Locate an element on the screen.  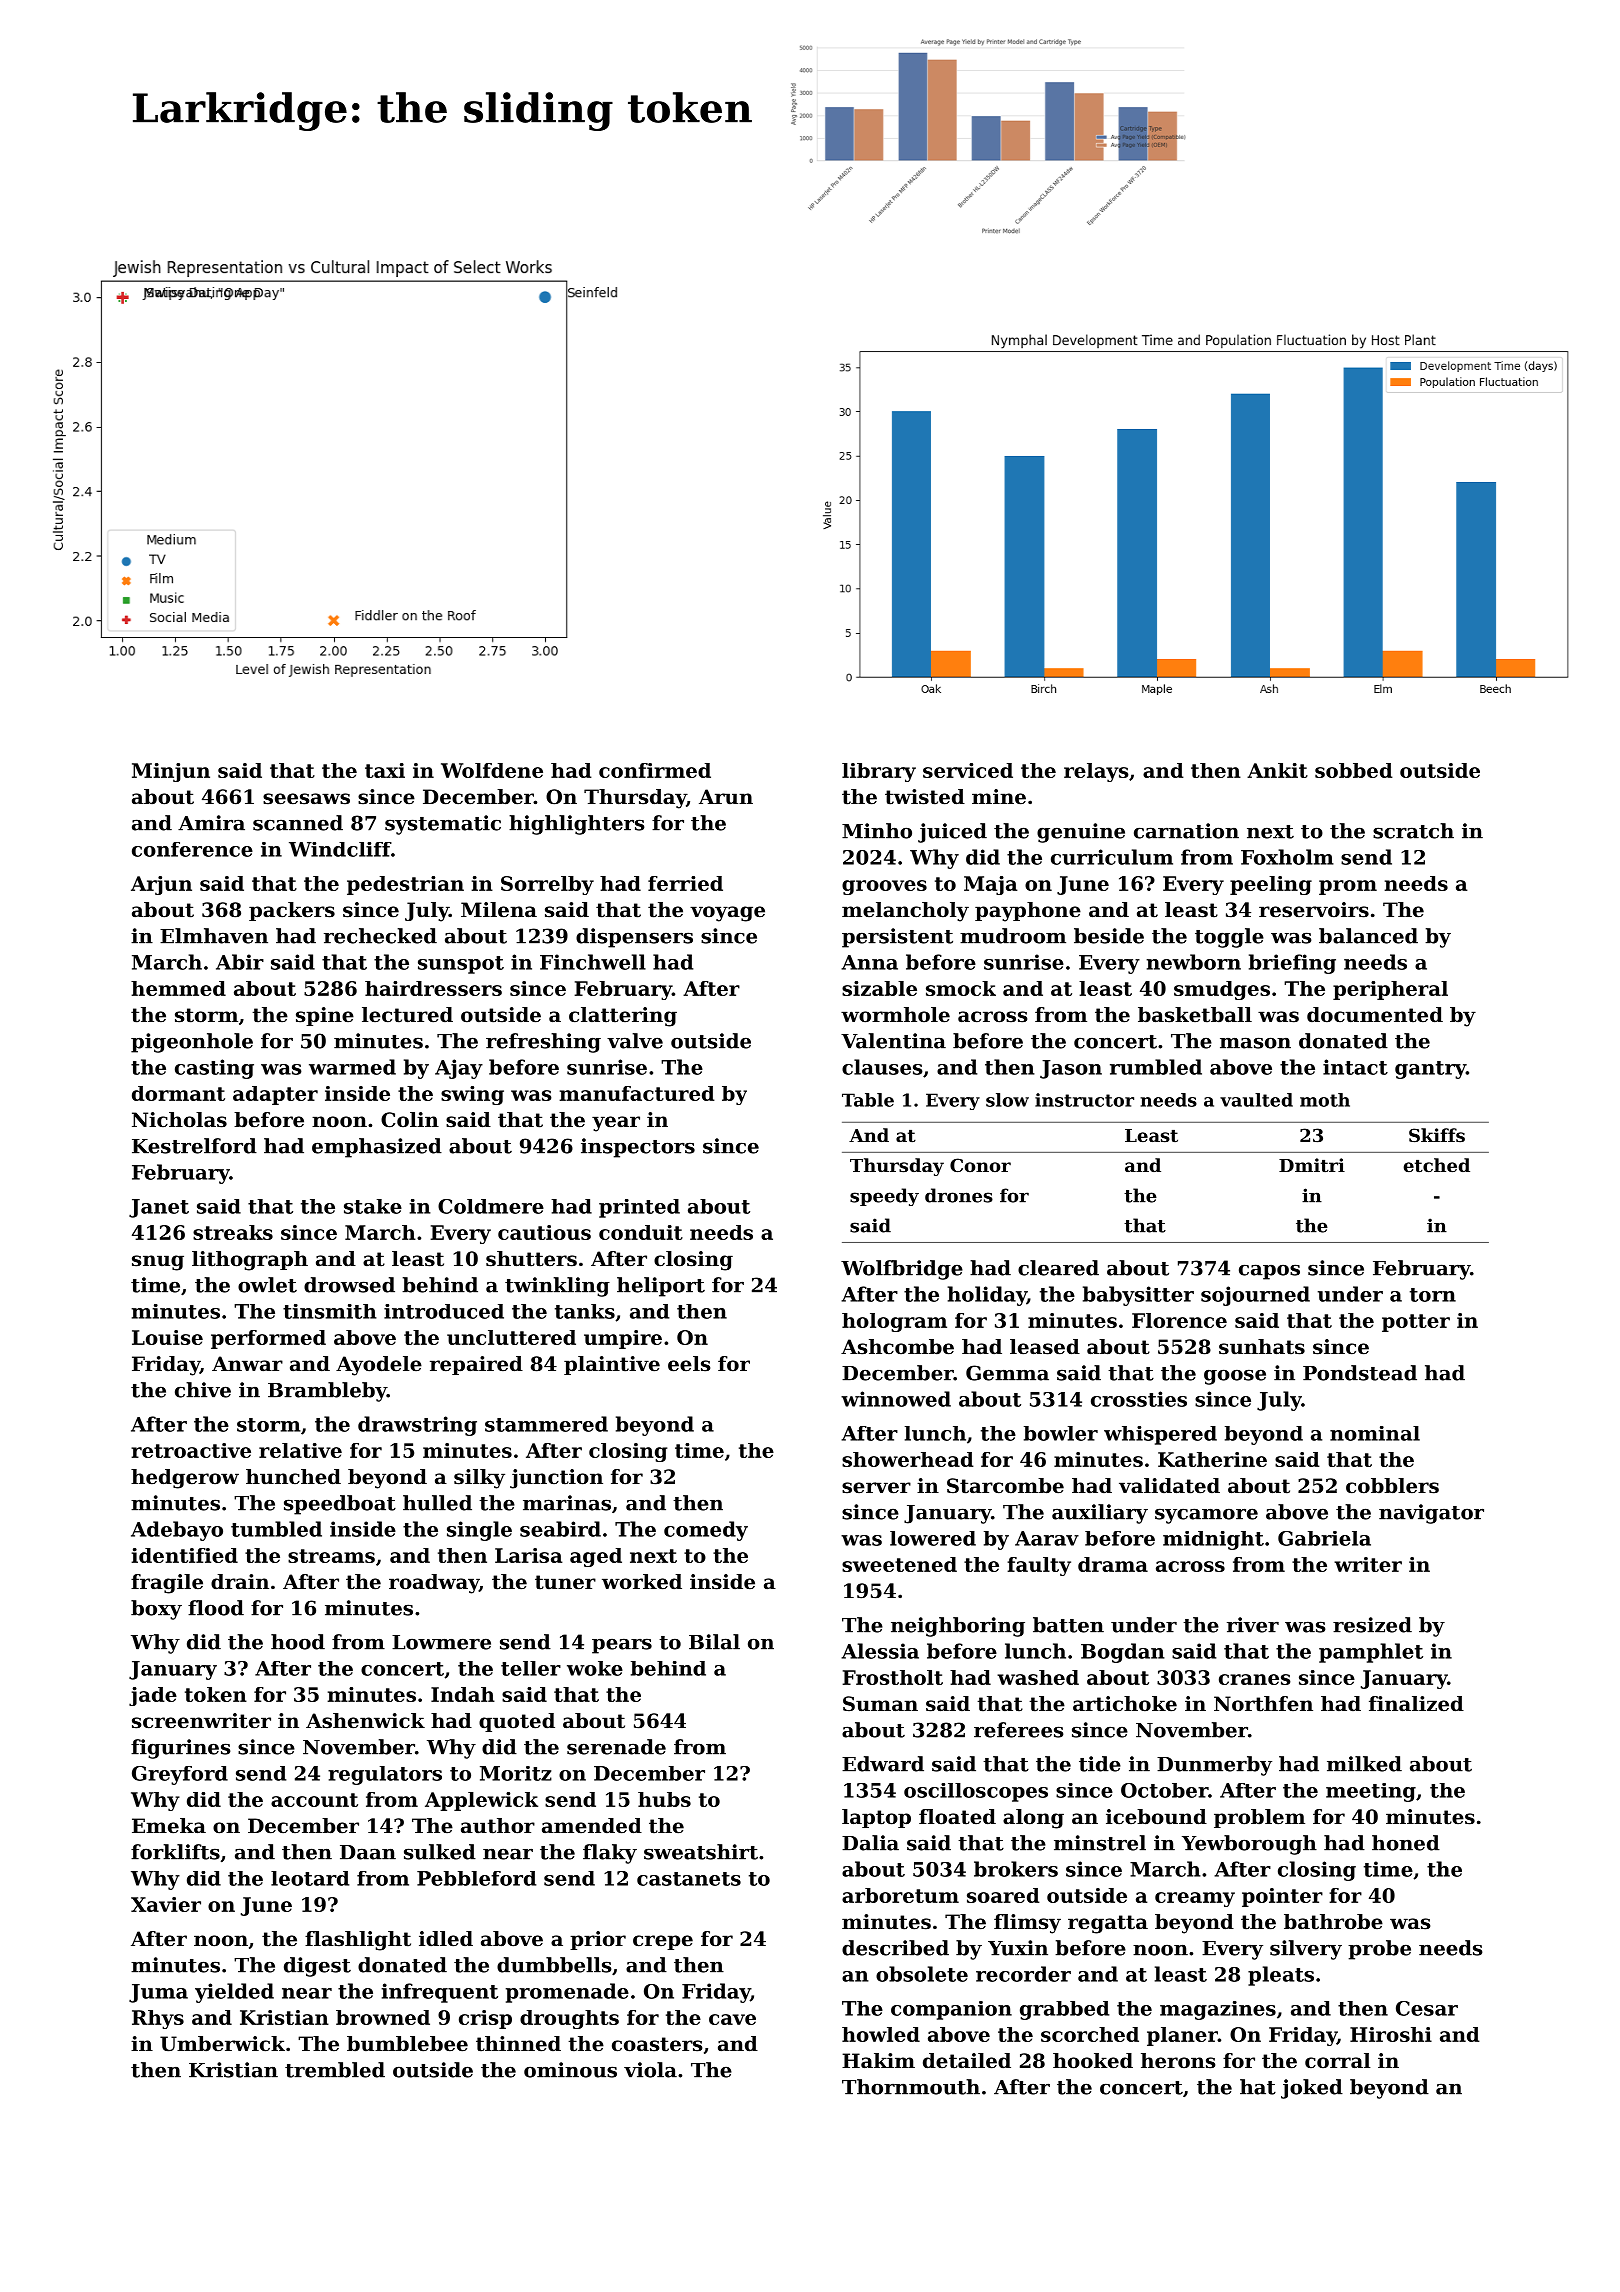
peripheral is located at coordinates (1390, 990).
